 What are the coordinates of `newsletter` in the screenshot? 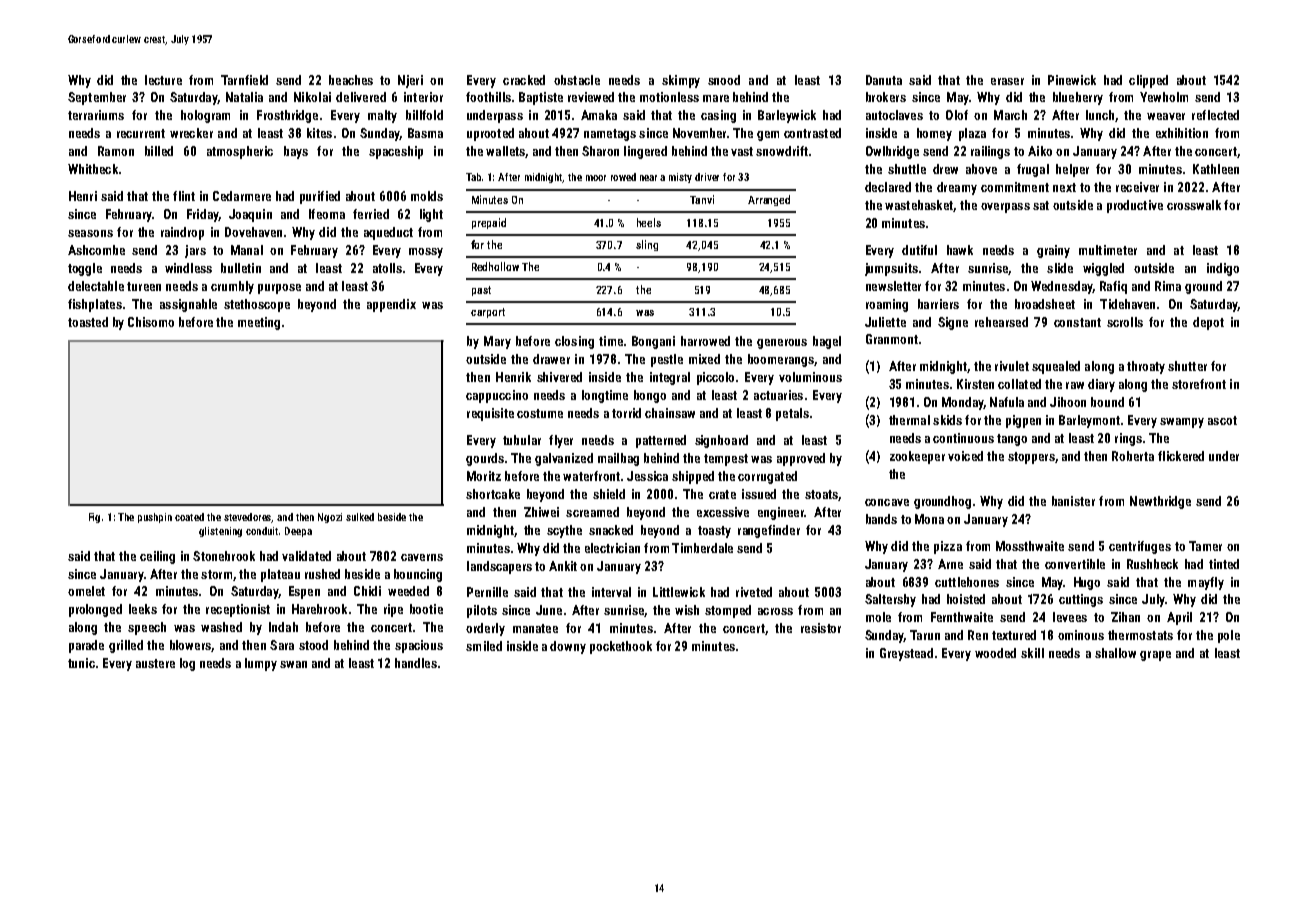 It's located at (893, 286).
